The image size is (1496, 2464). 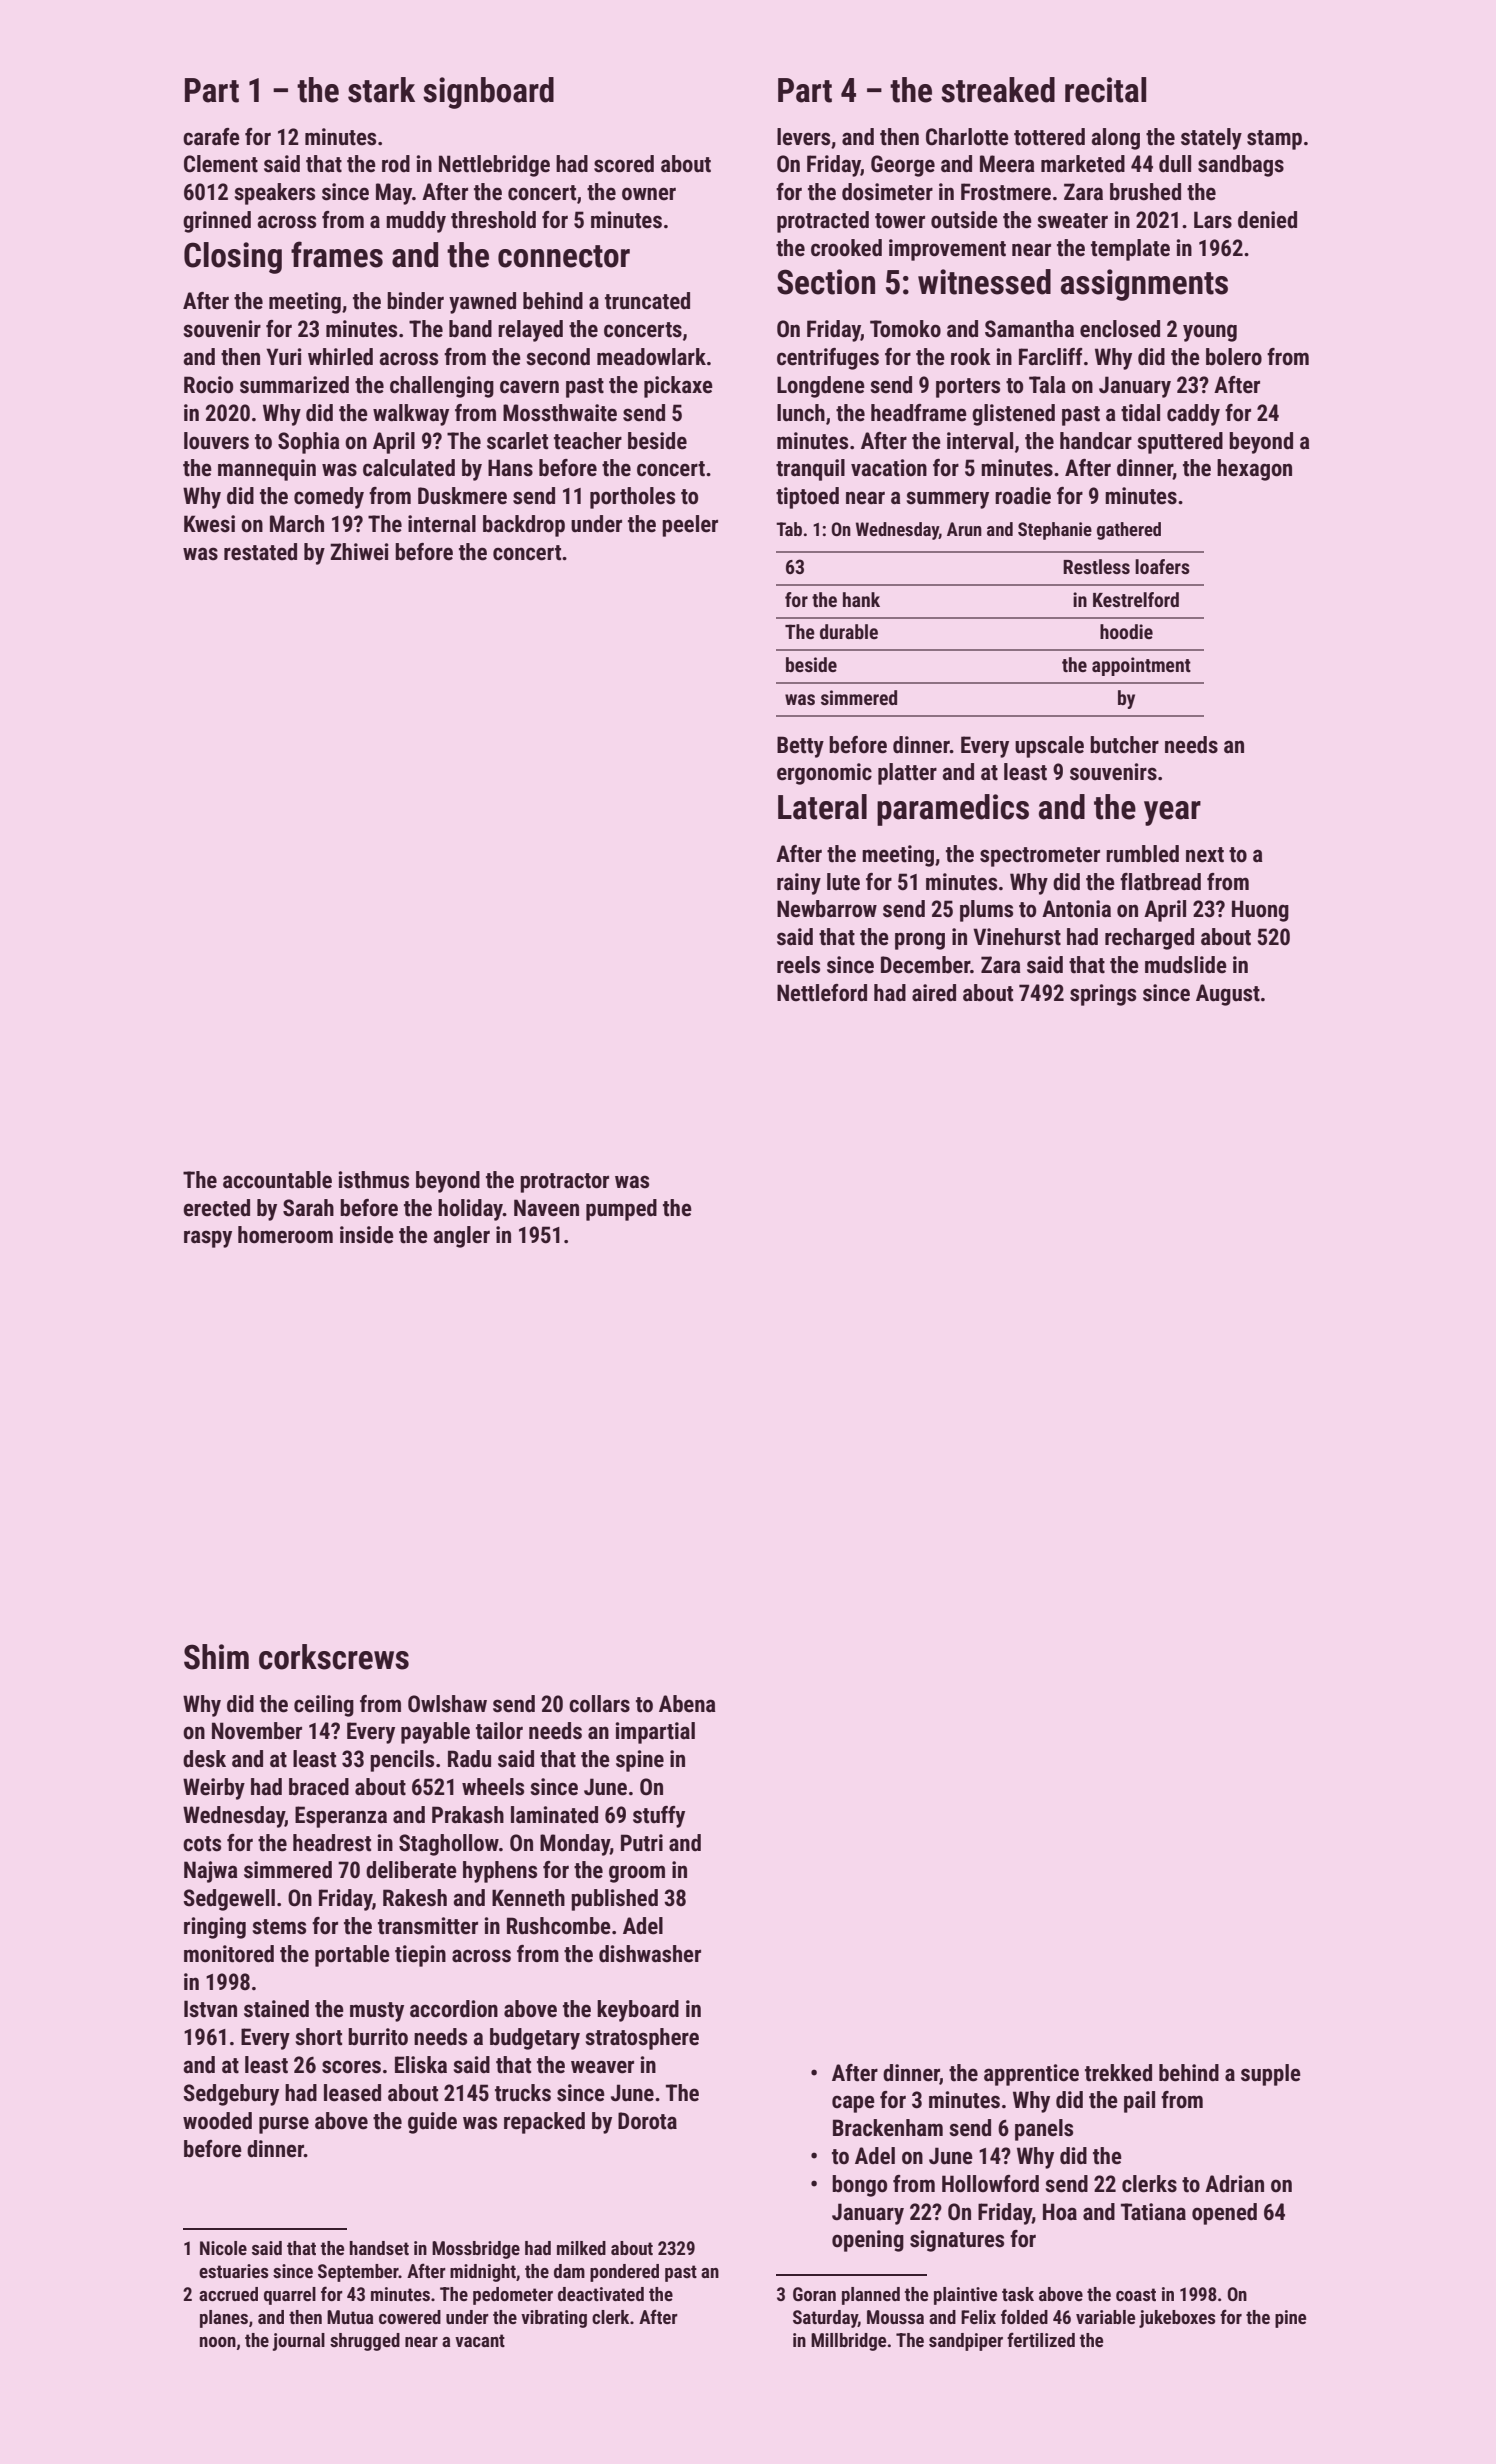 I want to click on August, so click(x=1228, y=995).
